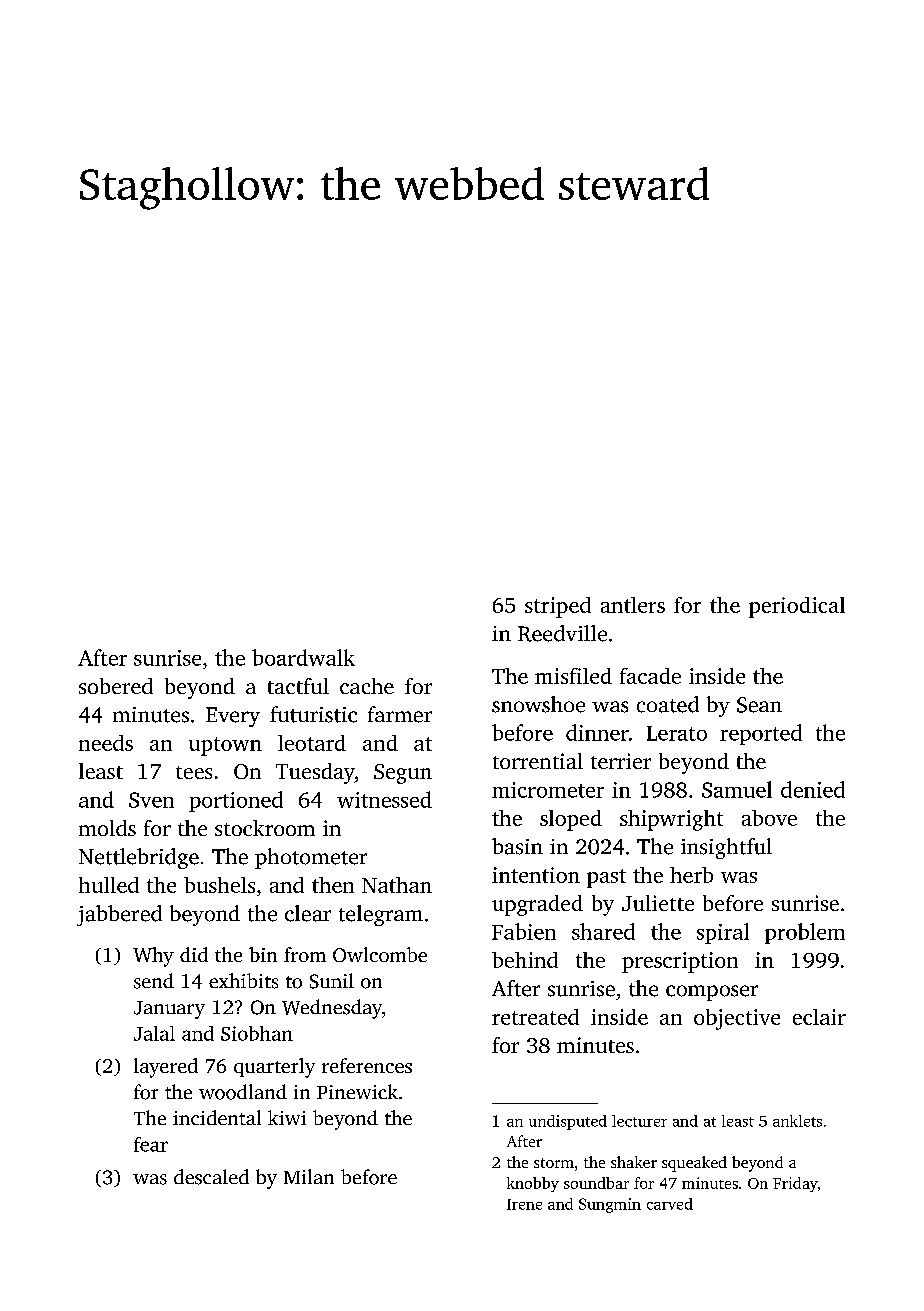  What do you see at coordinates (524, 1204) in the screenshot?
I see `Irene` at bounding box center [524, 1204].
